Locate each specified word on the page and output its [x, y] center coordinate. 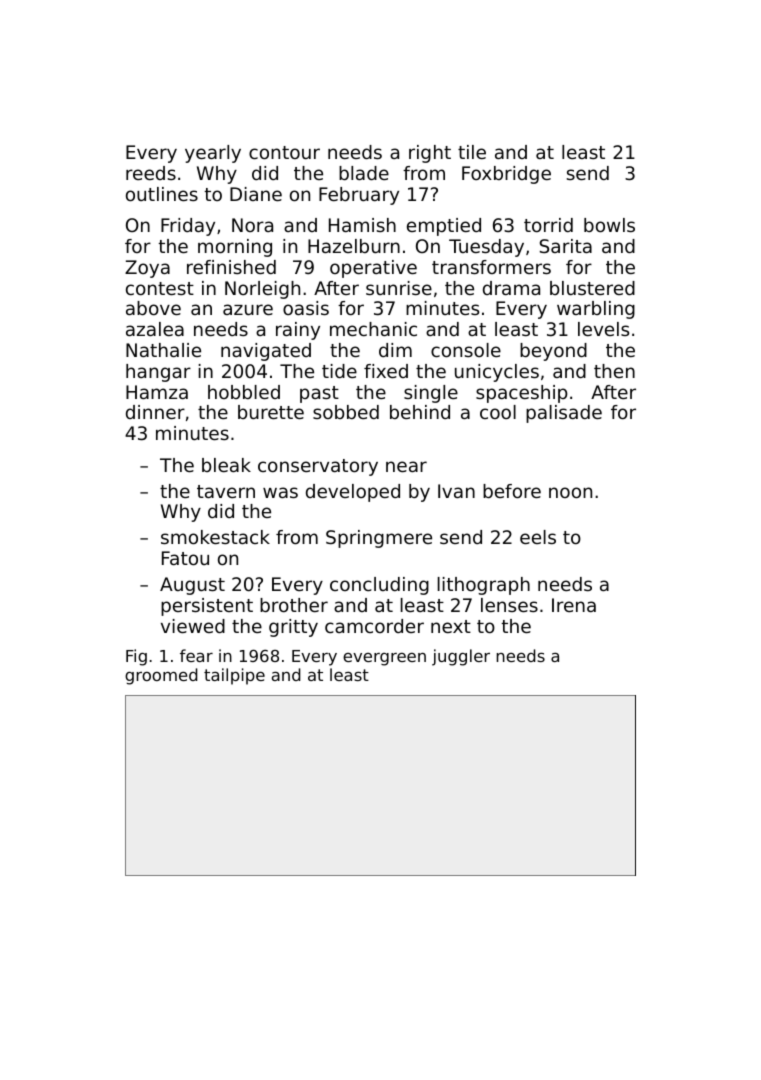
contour [284, 152]
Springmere [379, 539]
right [430, 154]
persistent [207, 607]
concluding [379, 586]
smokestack [215, 537]
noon [570, 492]
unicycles [497, 373]
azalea [155, 329]
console [466, 350]
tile [472, 152]
